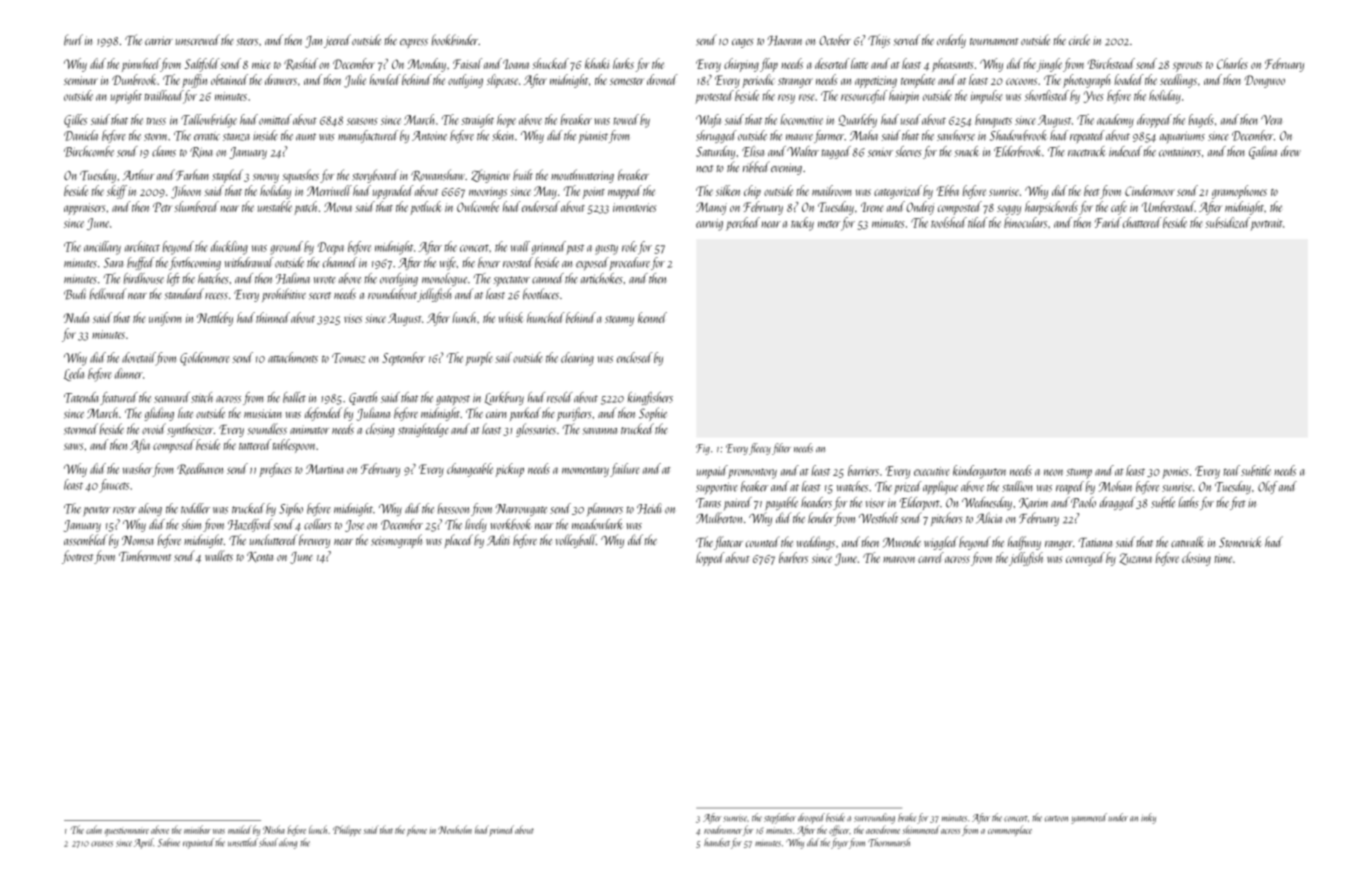 This document has width=1372, height=887. I want to click on drawers, so click(281, 79).
